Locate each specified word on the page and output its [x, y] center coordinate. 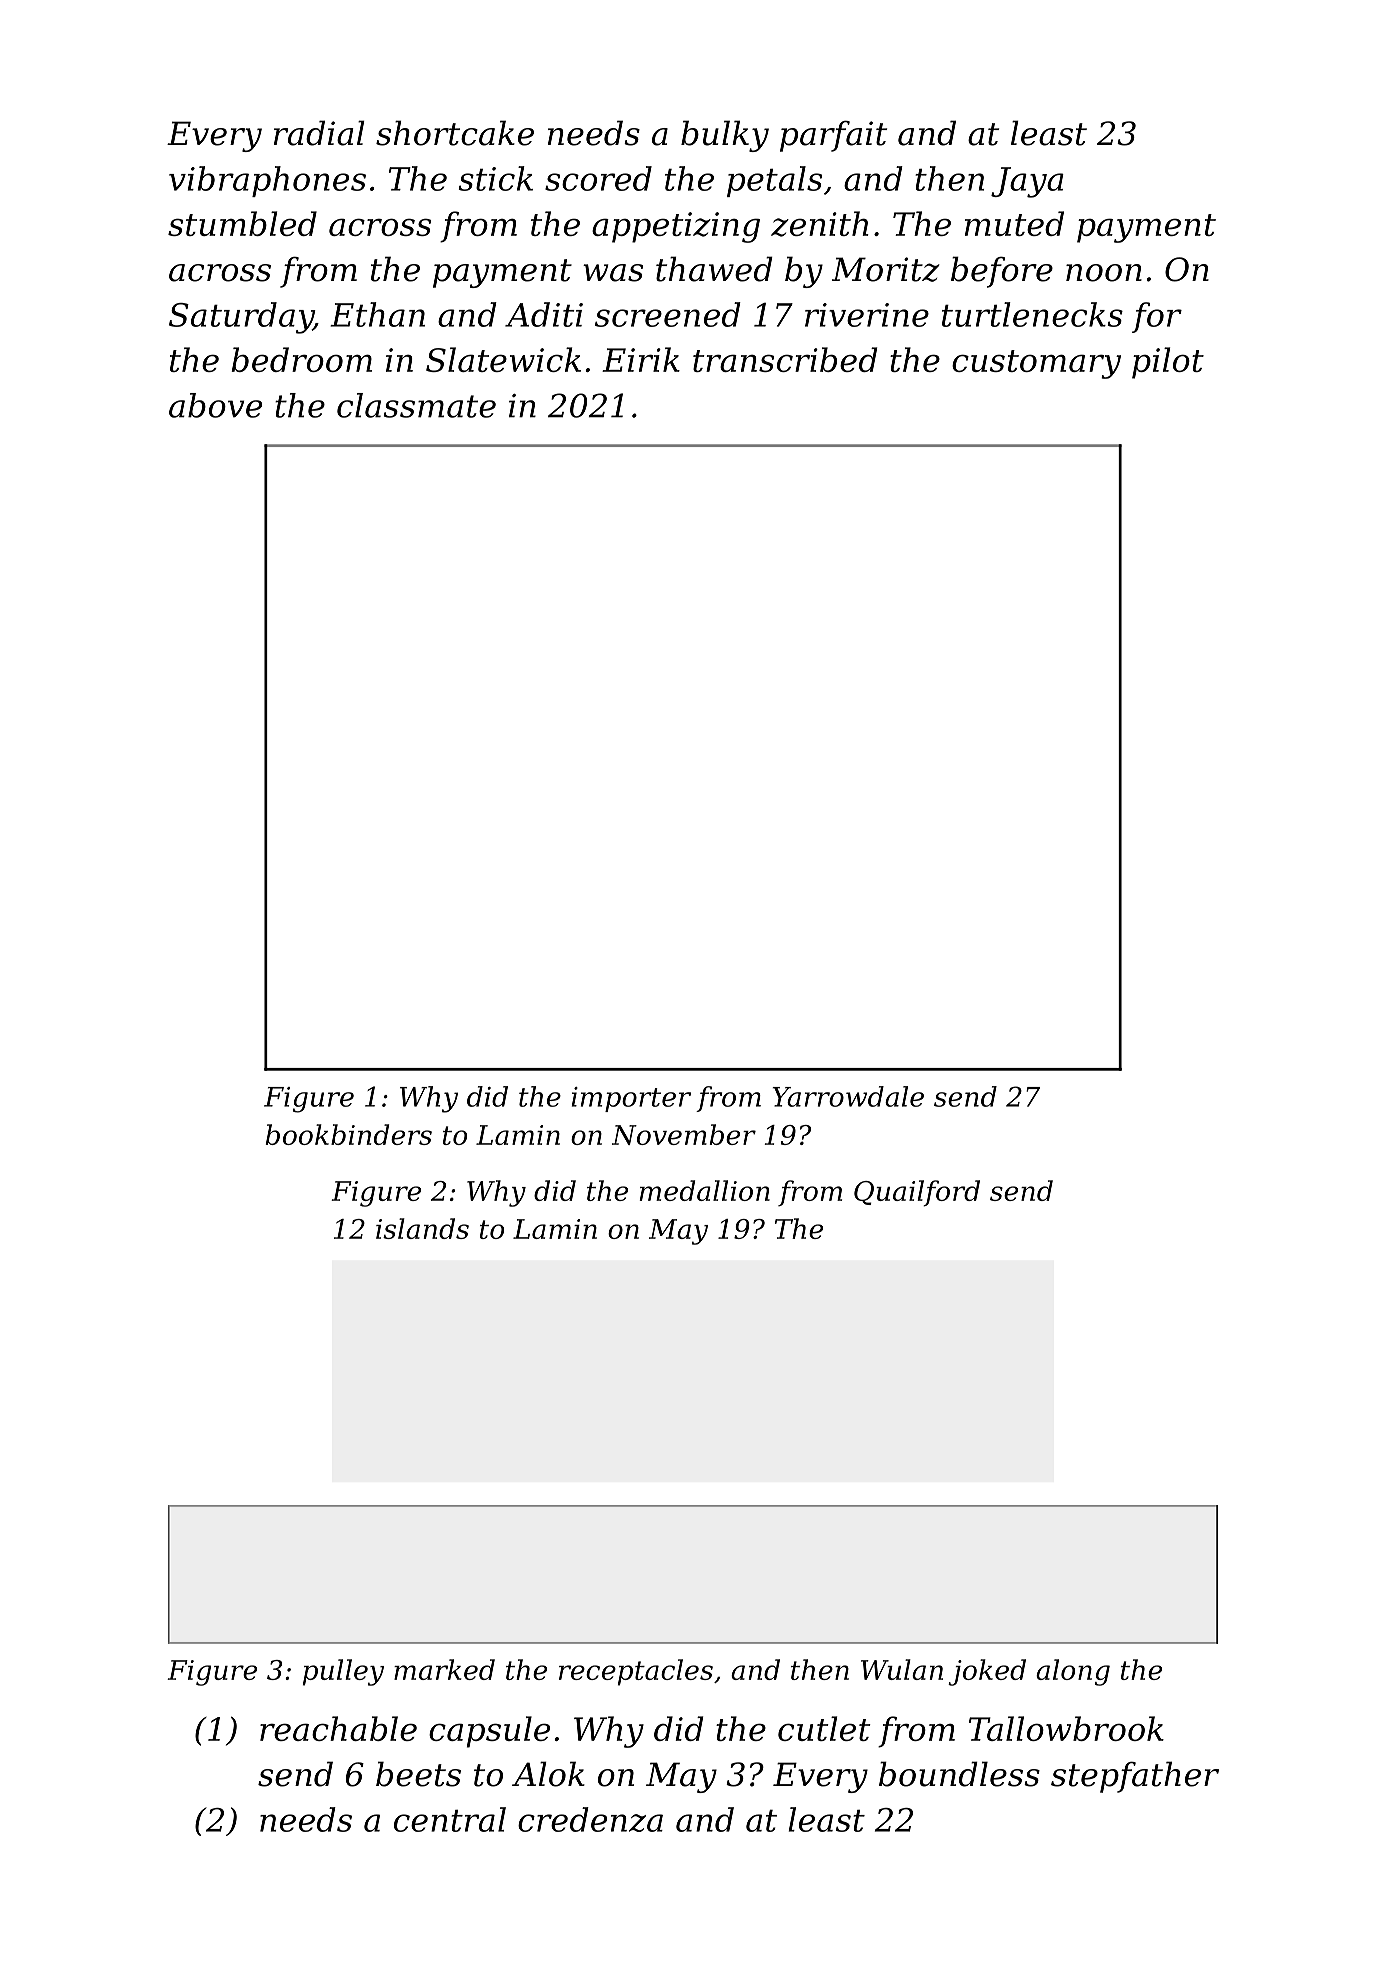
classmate [416, 405]
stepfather [1135, 1777]
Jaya [1027, 182]
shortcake [455, 133]
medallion [705, 1190]
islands [422, 1228]
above [215, 405]
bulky [725, 136]
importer [631, 1099]
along [1073, 1672]
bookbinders [349, 1134]
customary [1036, 364]
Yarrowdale [848, 1096]
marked [444, 1669]
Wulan [902, 1669]
